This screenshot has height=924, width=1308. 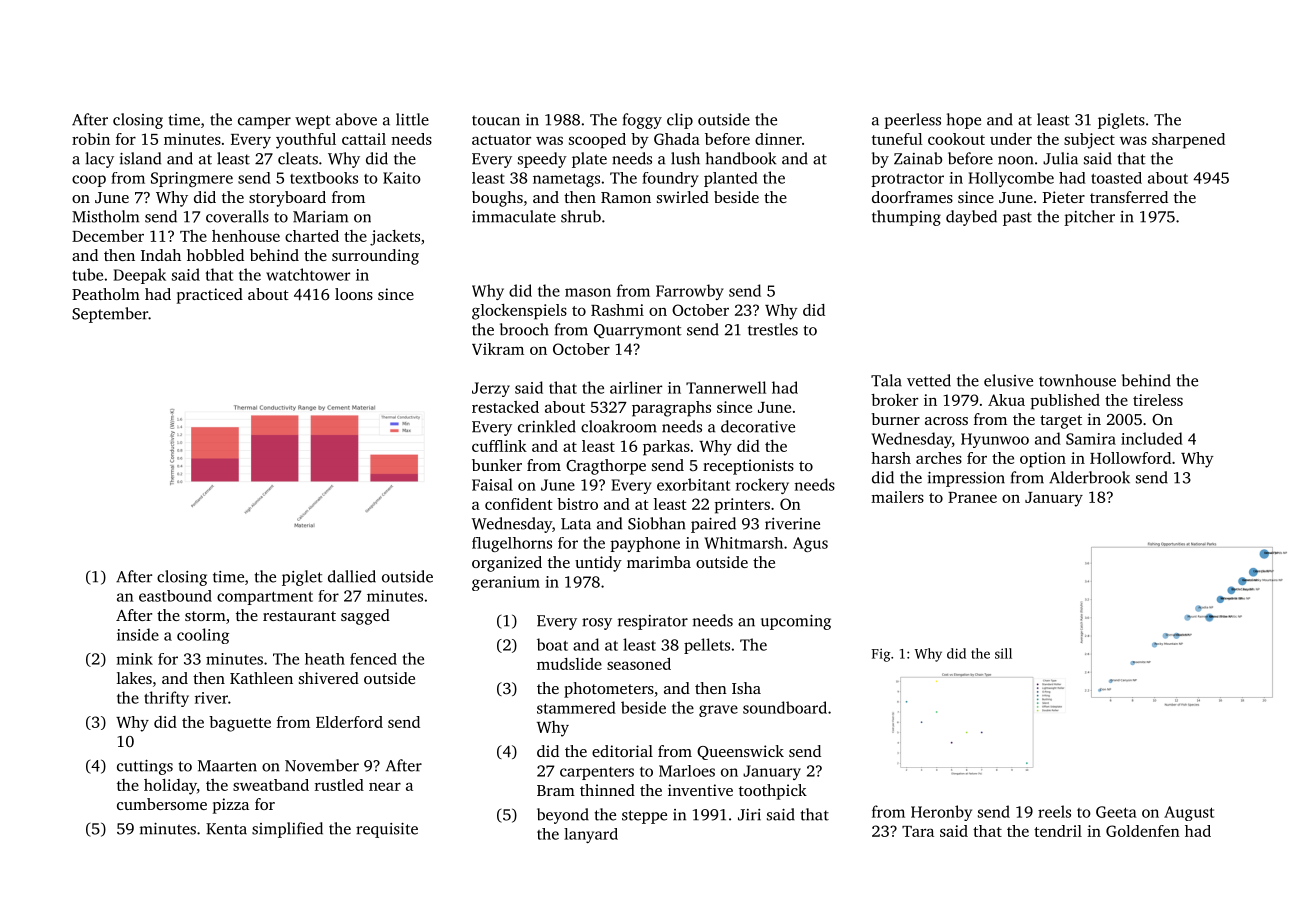 What do you see at coordinates (1089, 477) in the screenshot?
I see `Alderbrook` at bounding box center [1089, 477].
